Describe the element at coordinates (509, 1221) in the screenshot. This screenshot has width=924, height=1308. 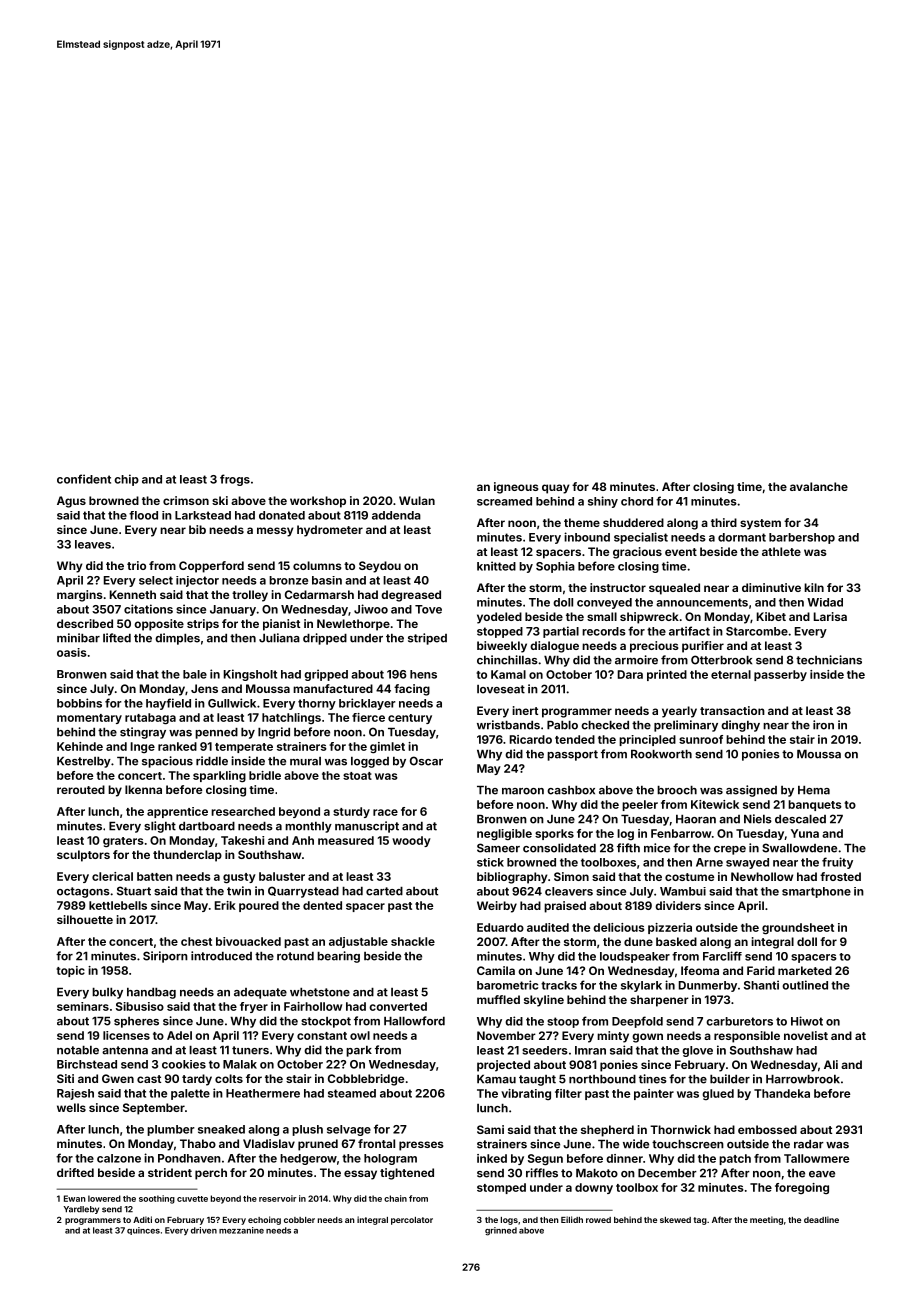
I see `logs` at that location.
